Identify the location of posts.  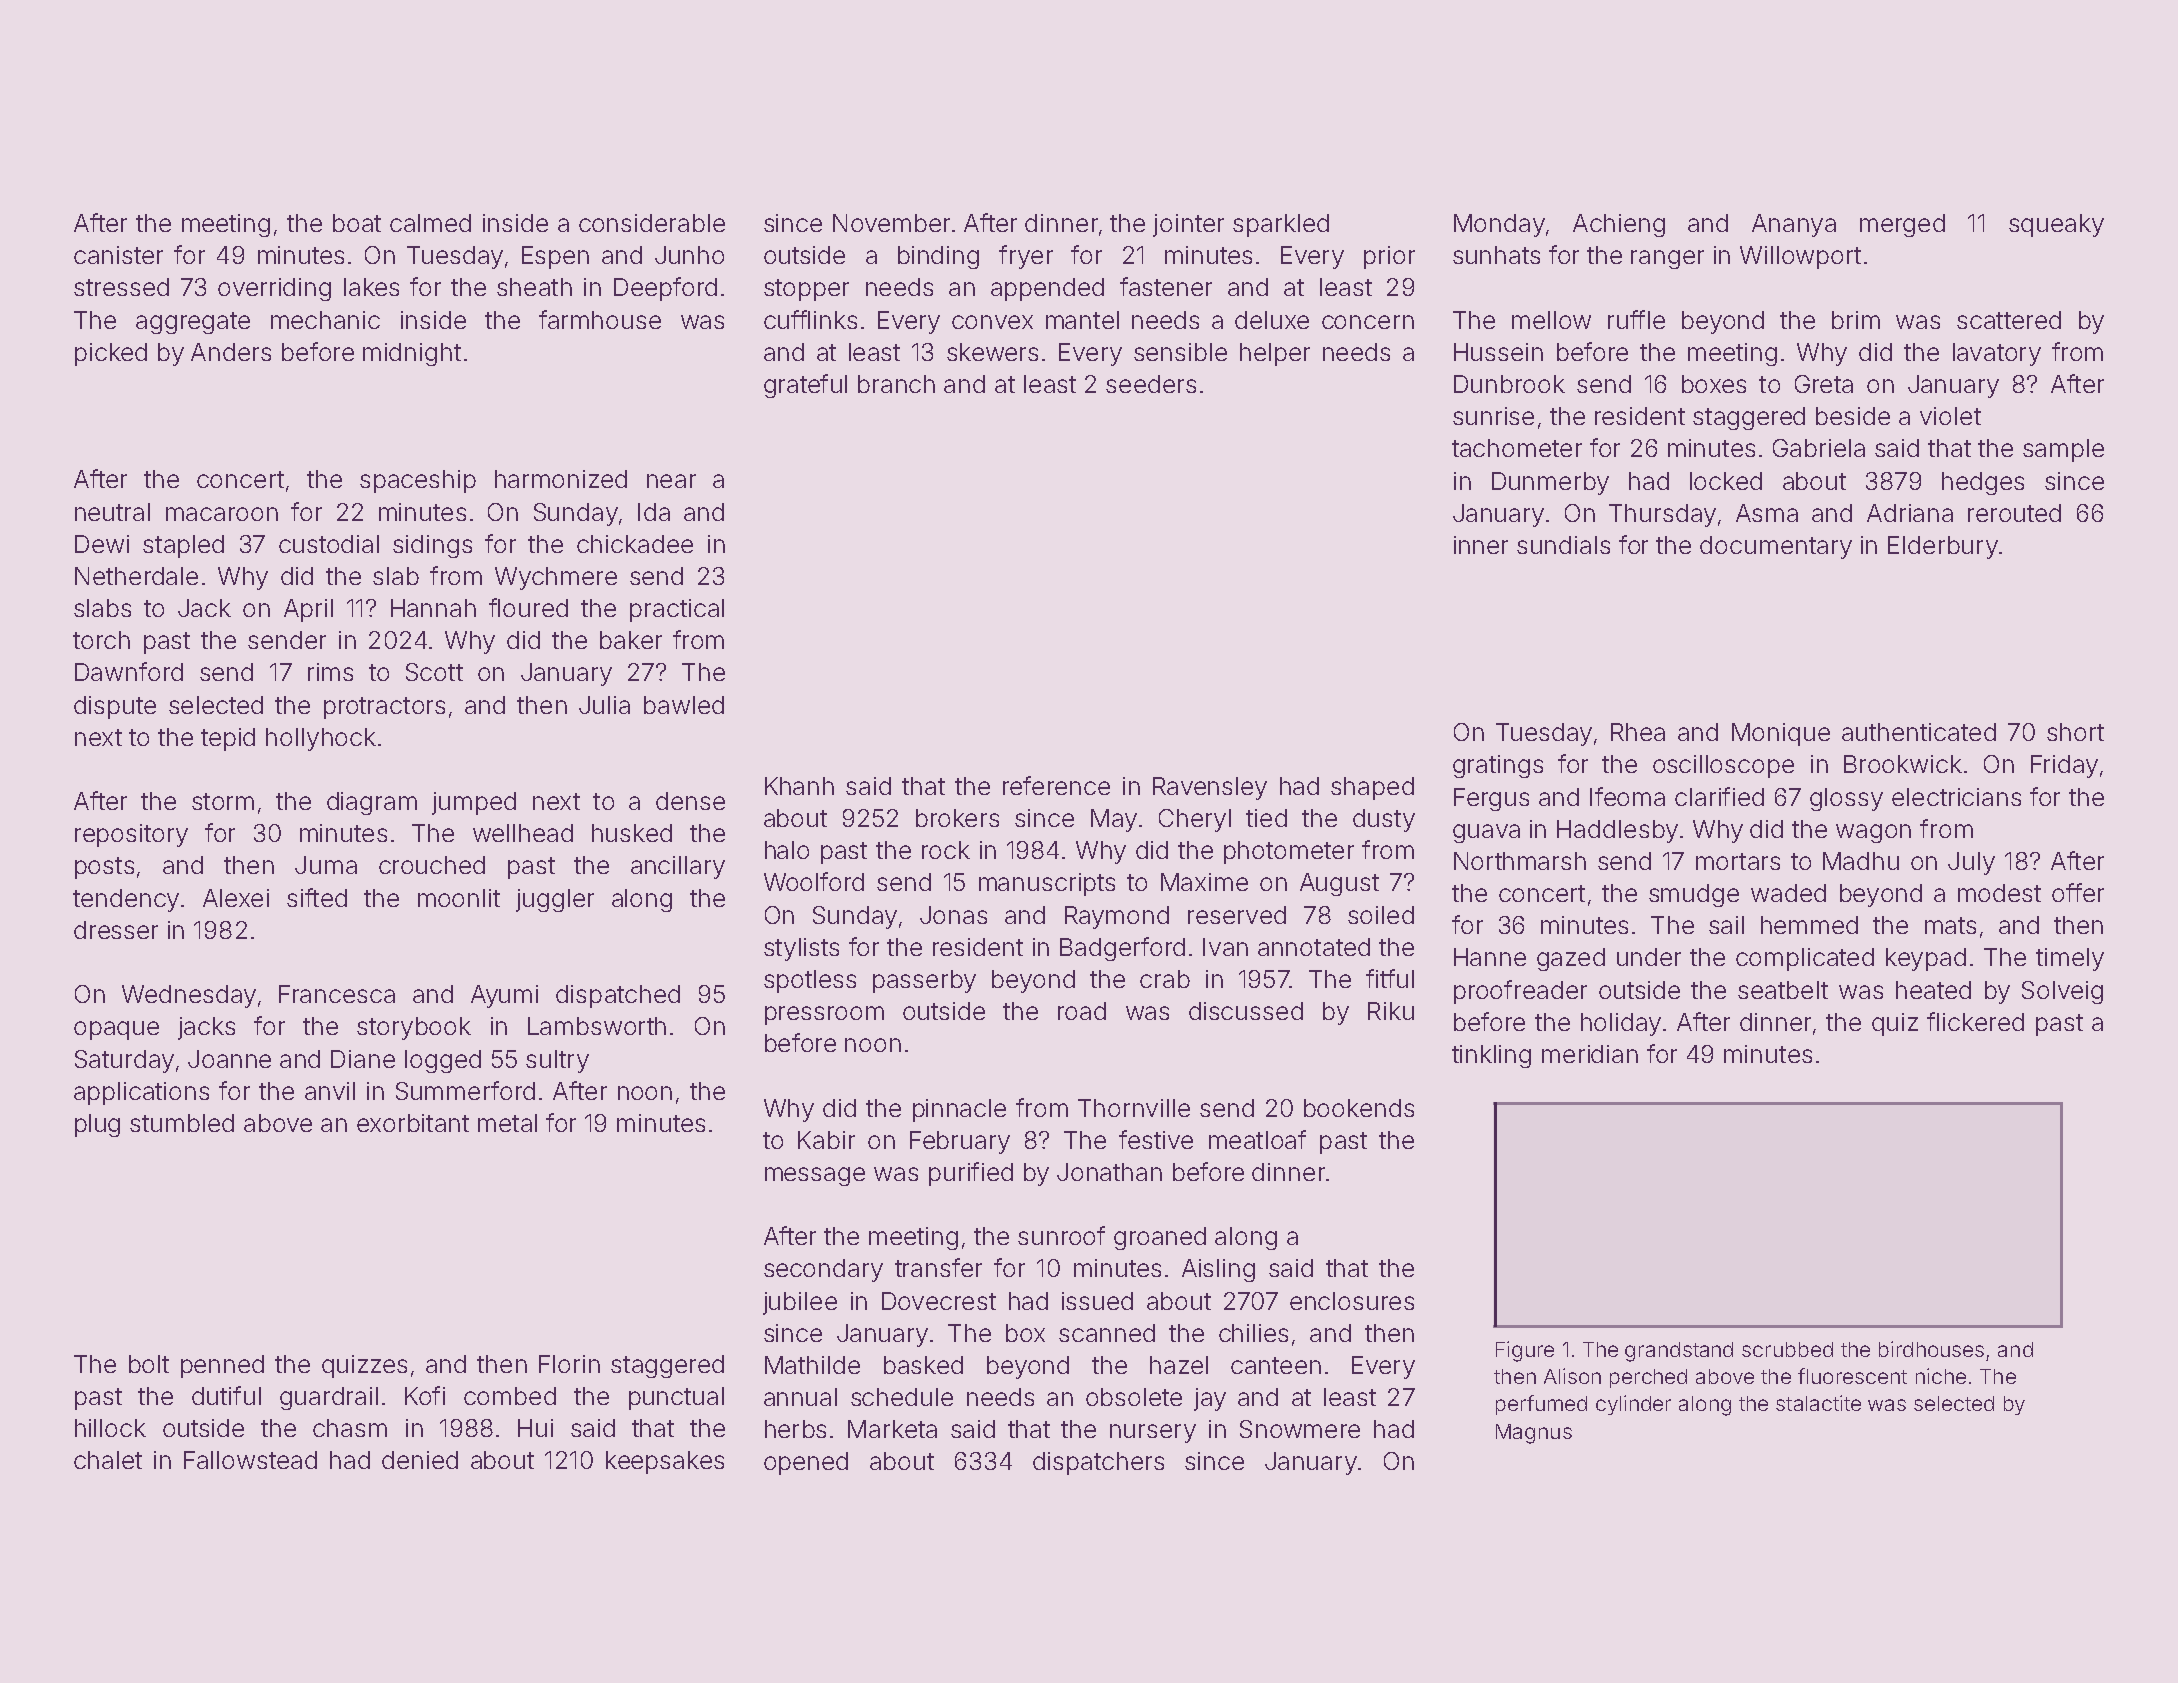
(104, 868).
